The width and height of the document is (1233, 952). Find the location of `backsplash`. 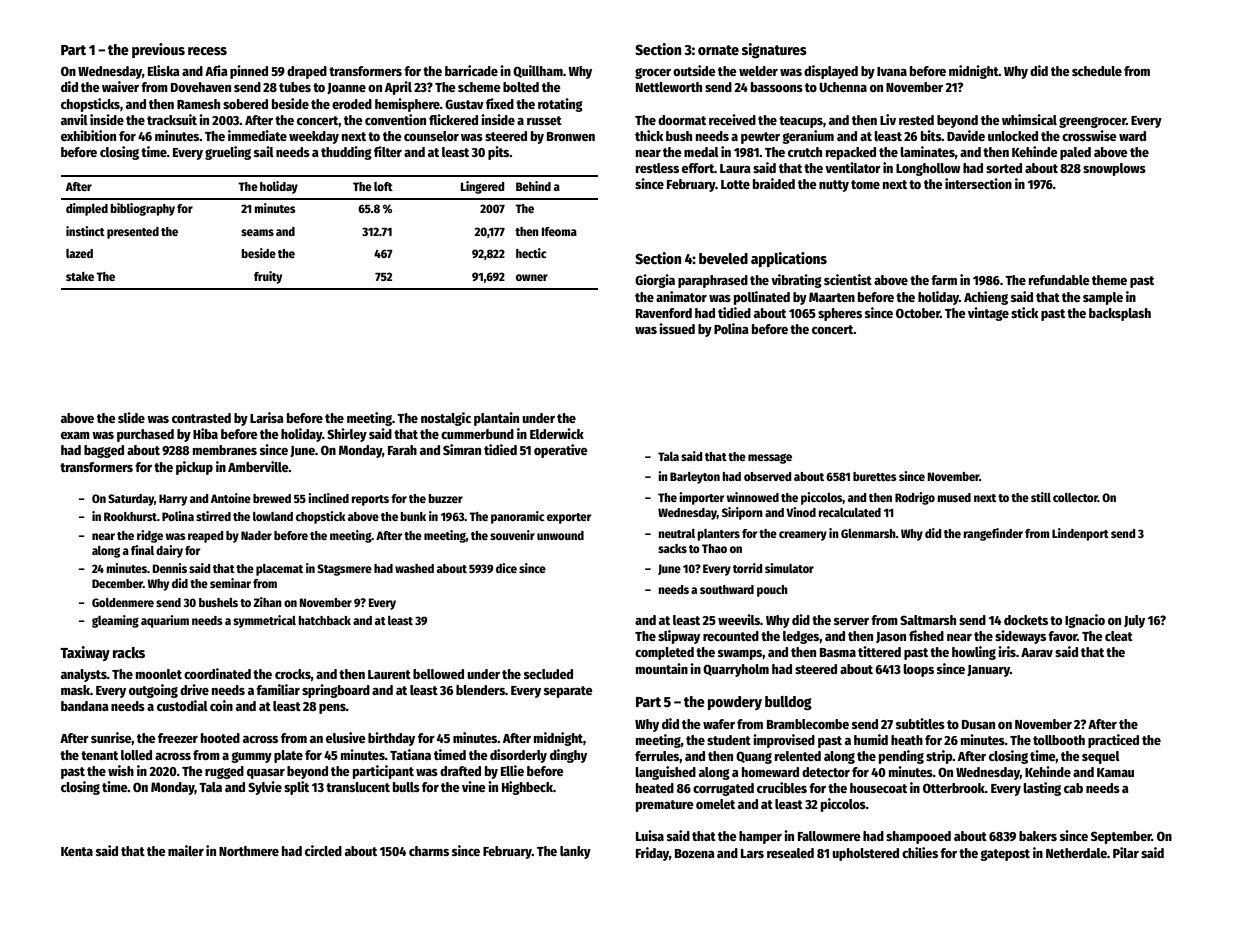

backsplash is located at coordinates (1120, 314).
